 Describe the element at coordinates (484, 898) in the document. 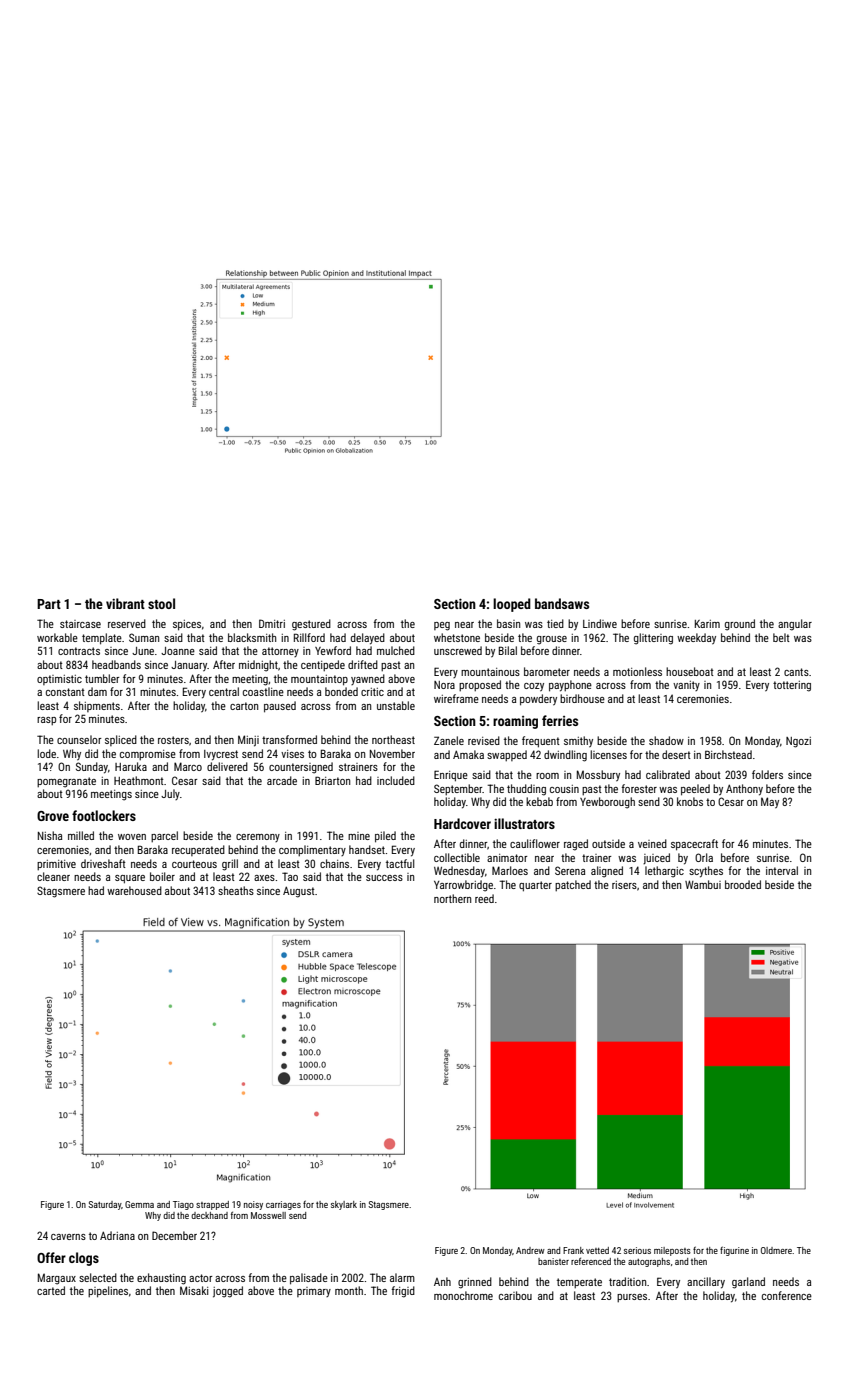

I see `reed` at that location.
